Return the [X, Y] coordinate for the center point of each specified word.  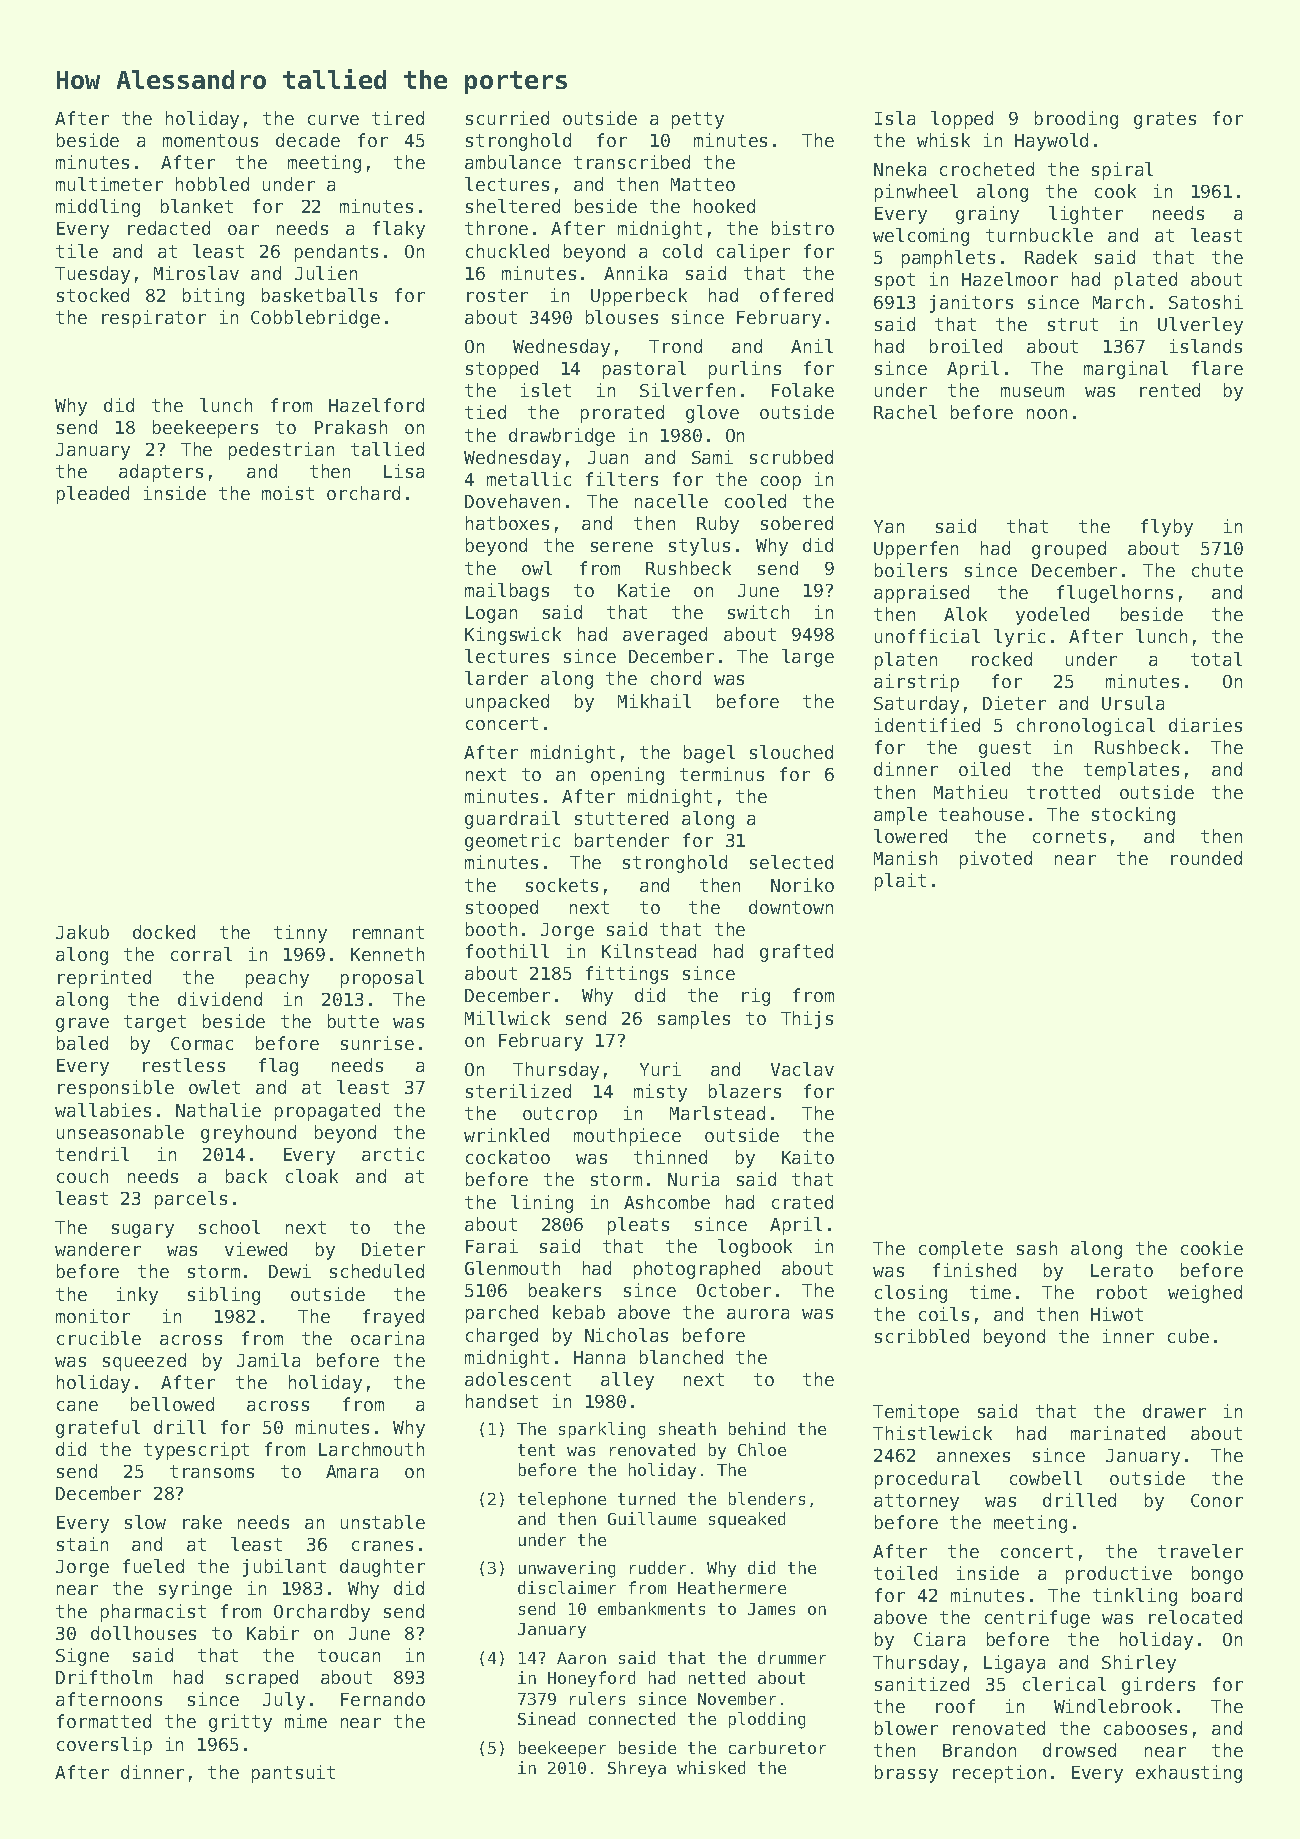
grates [1165, 120]
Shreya [637, 1769]
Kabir [273, 1633]
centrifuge [1037, 1619]
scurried [507, 118]
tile [77, 251]
